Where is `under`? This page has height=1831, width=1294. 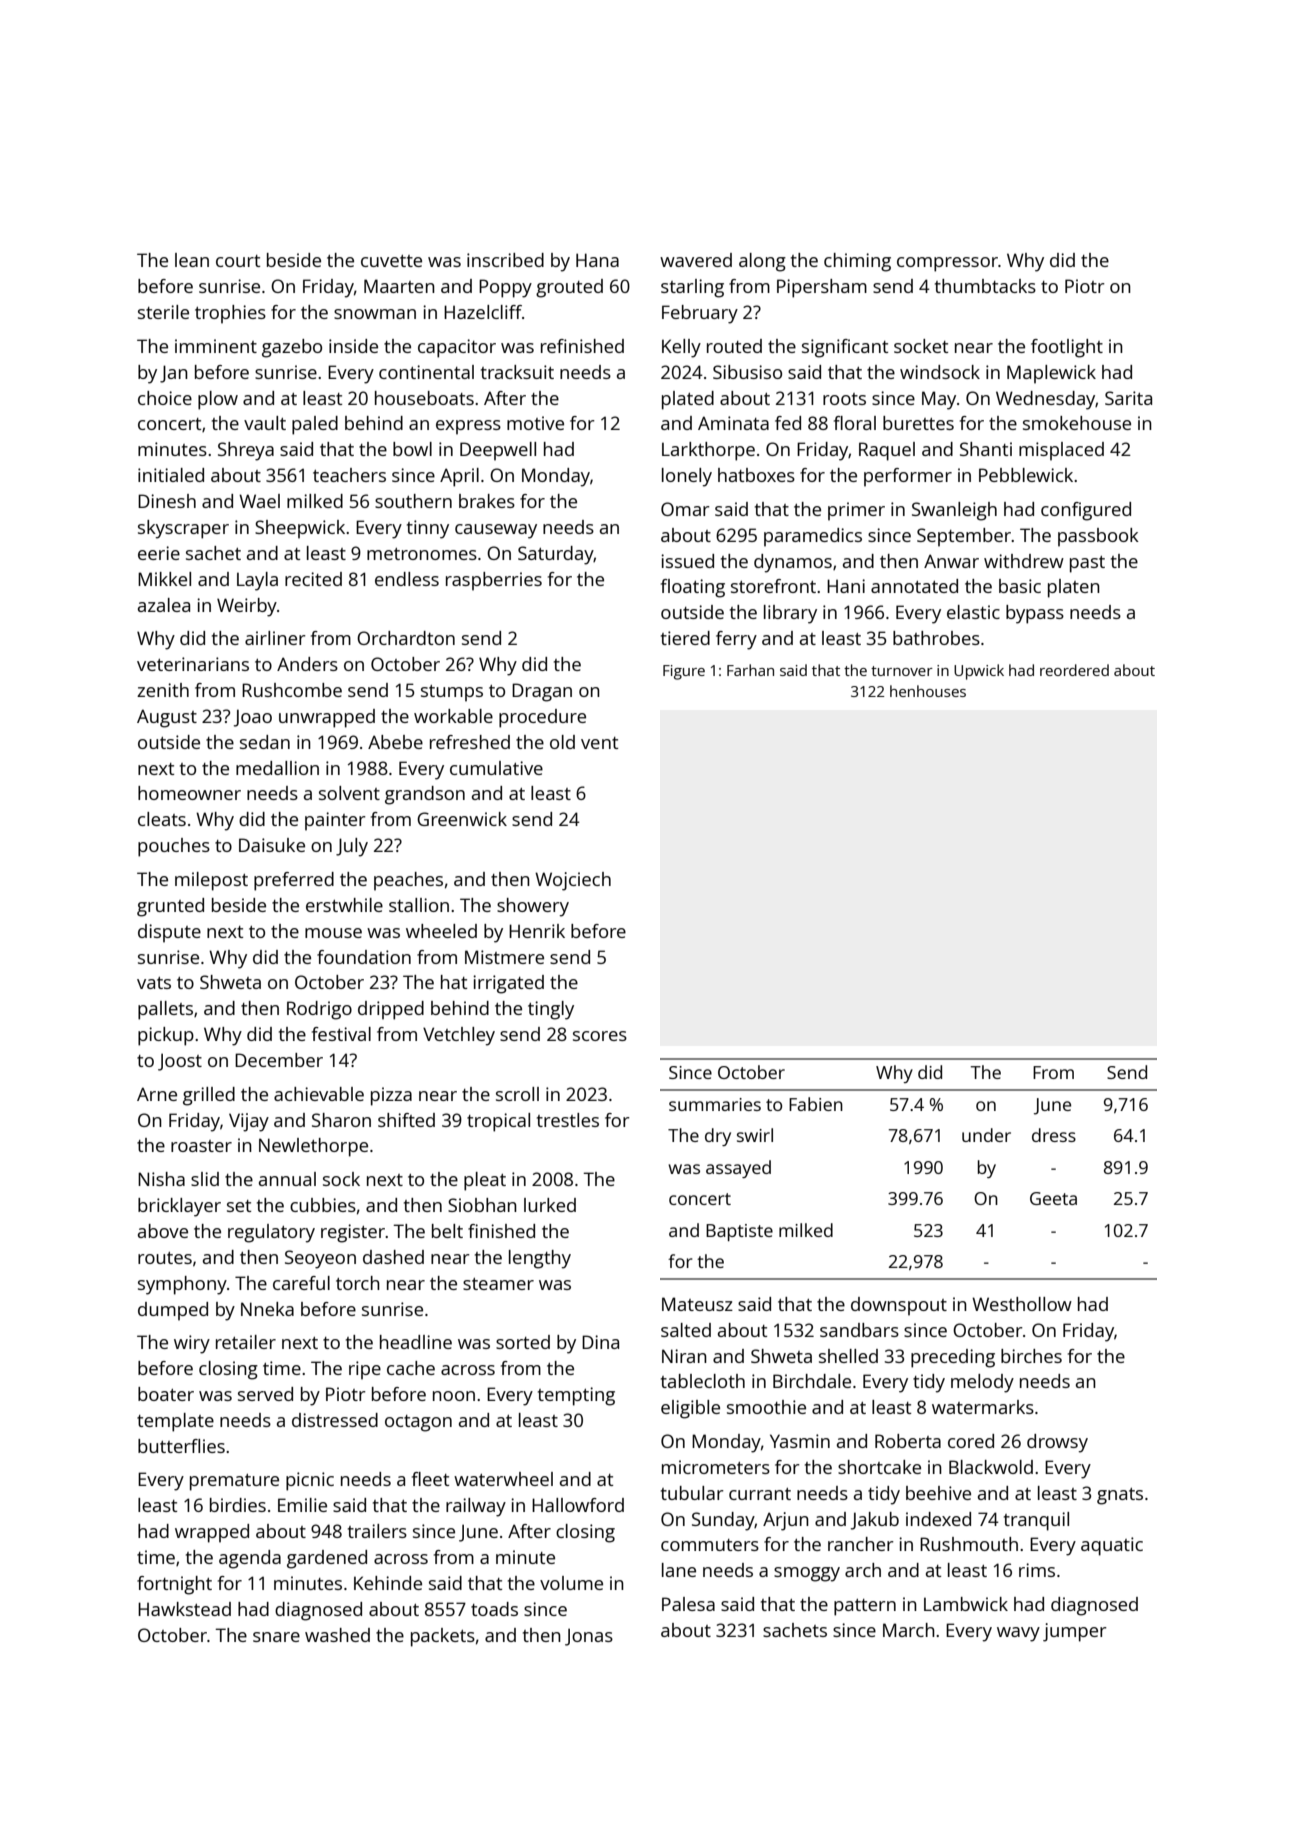 under is located at coordinates (986, 1135).
